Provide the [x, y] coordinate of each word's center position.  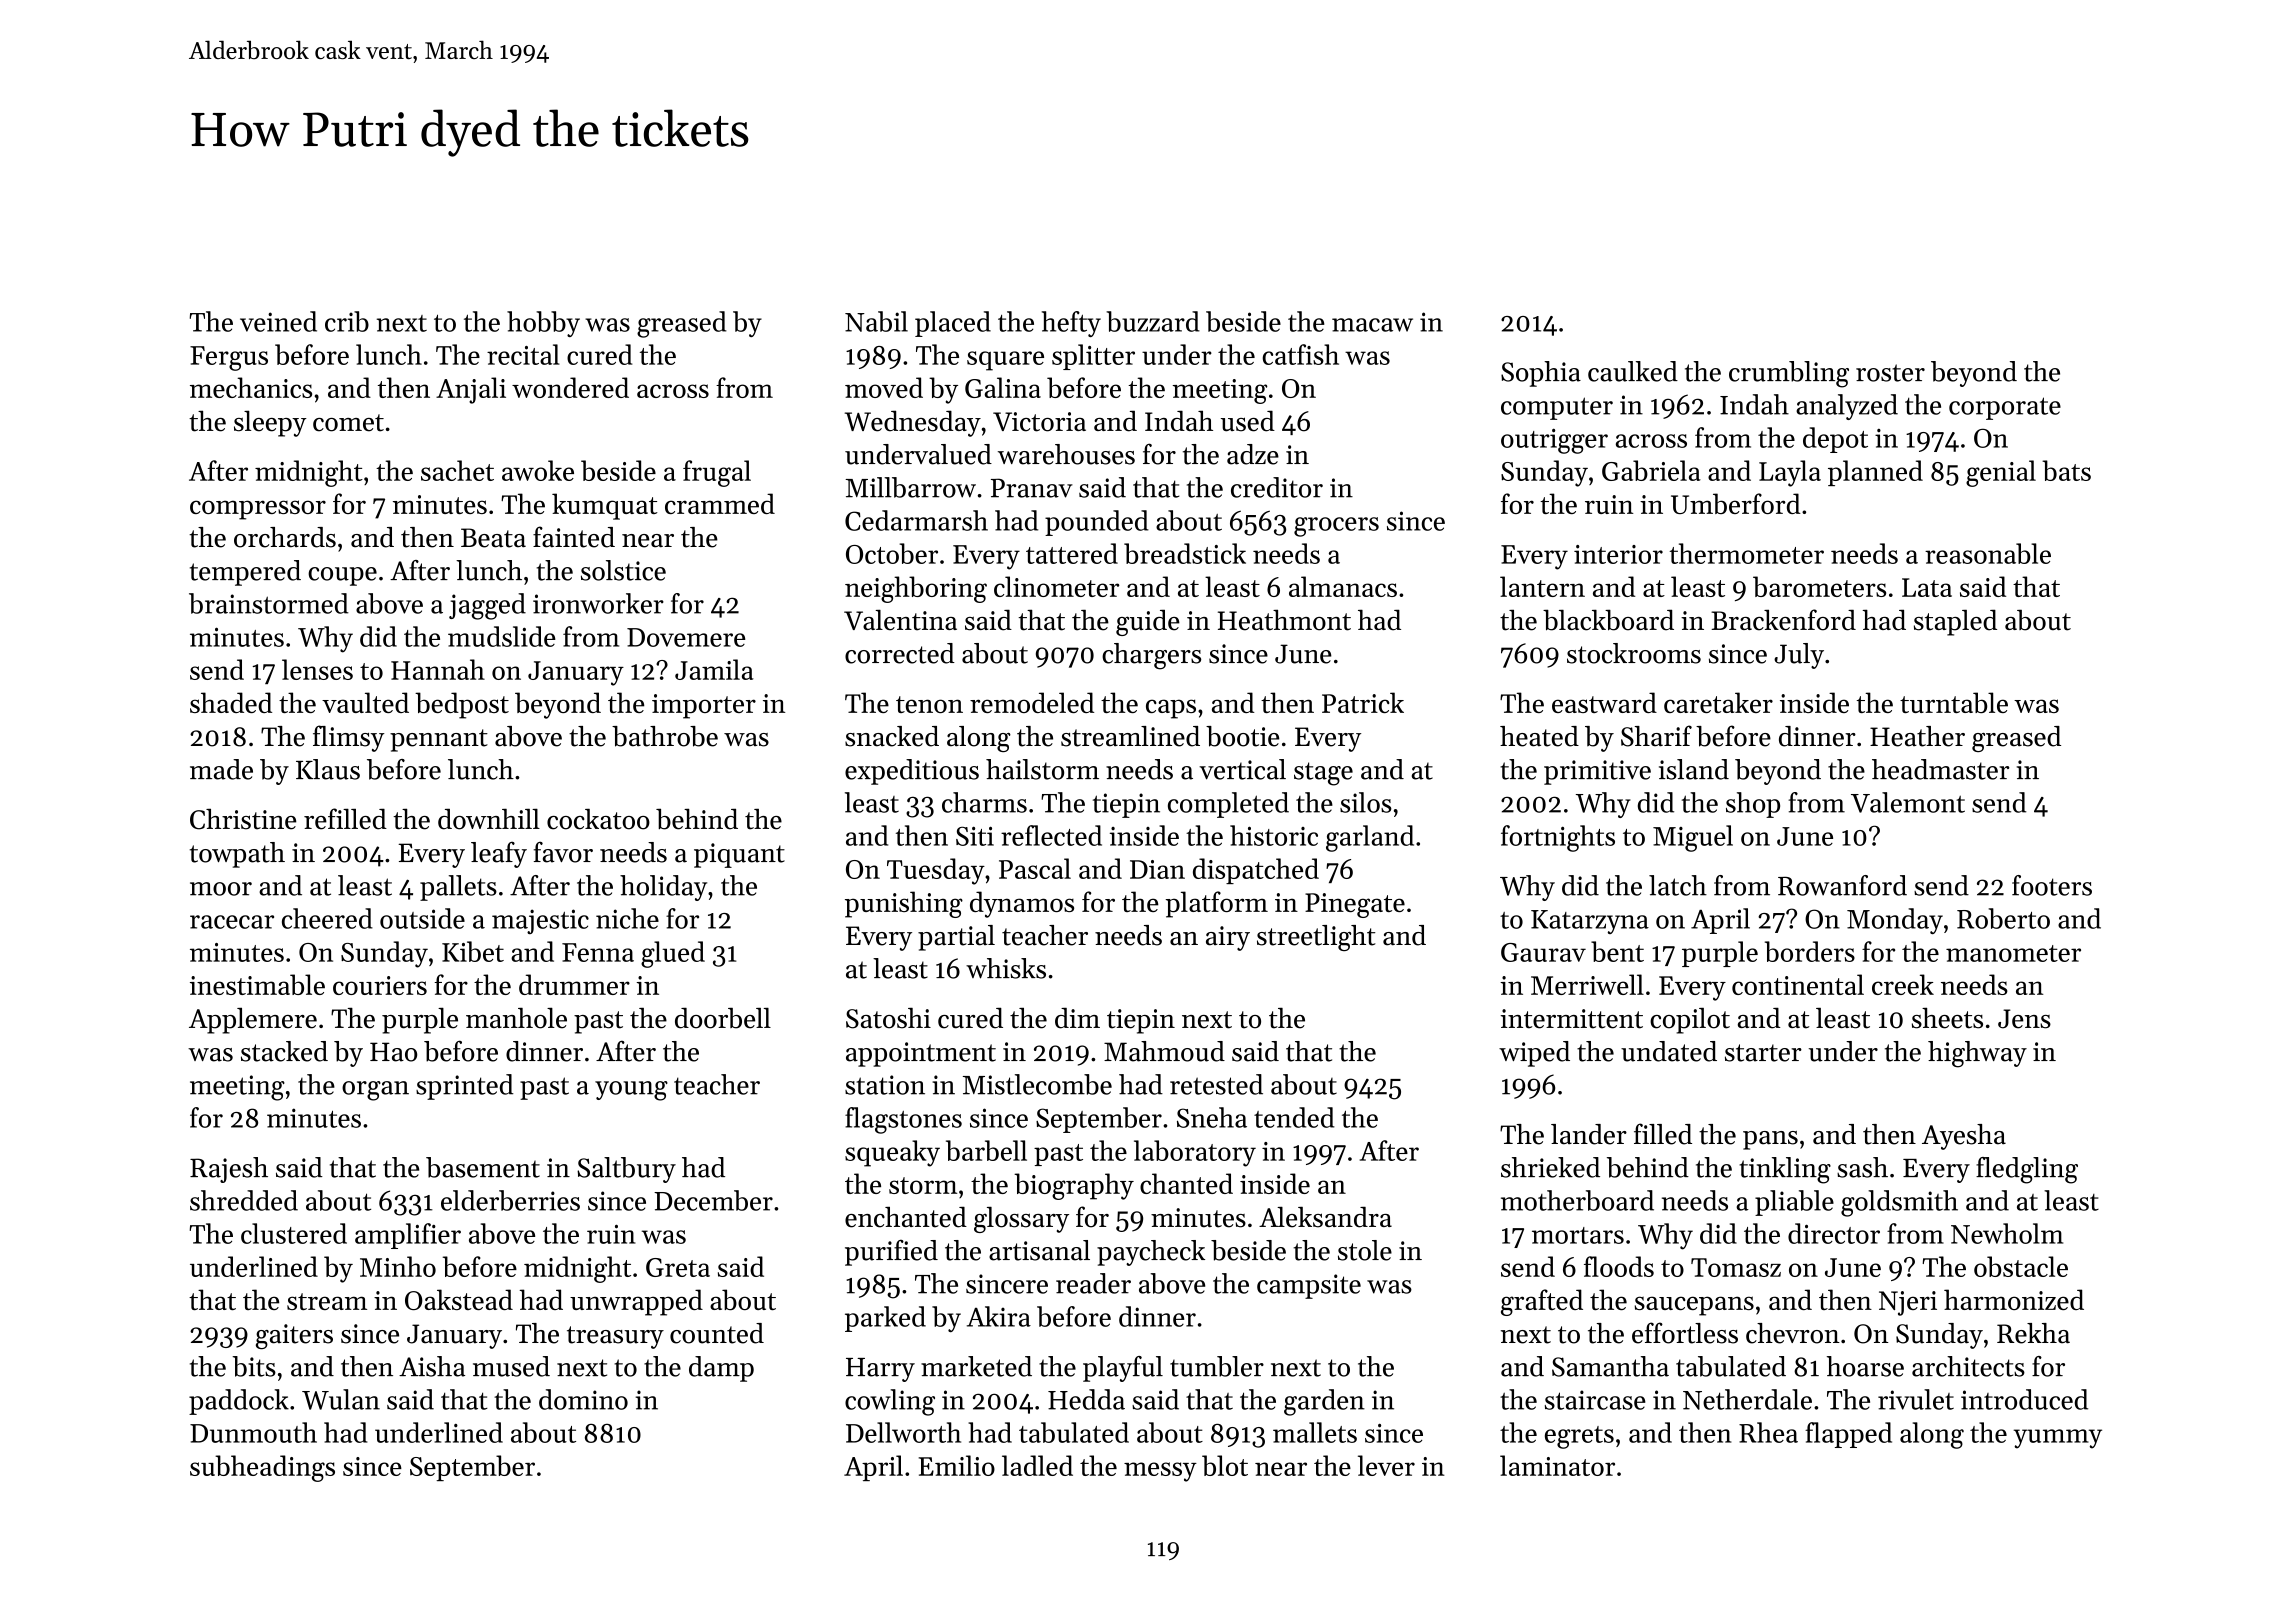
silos [1366, 802]
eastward [1604, 702]
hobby [543, 324]
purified [891, 1253]
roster [1890, 373]
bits [254, 1366]
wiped [1534, 1054]
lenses [317, 669]
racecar [232, 922]
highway [1977, 1054]
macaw [1372, 325]
